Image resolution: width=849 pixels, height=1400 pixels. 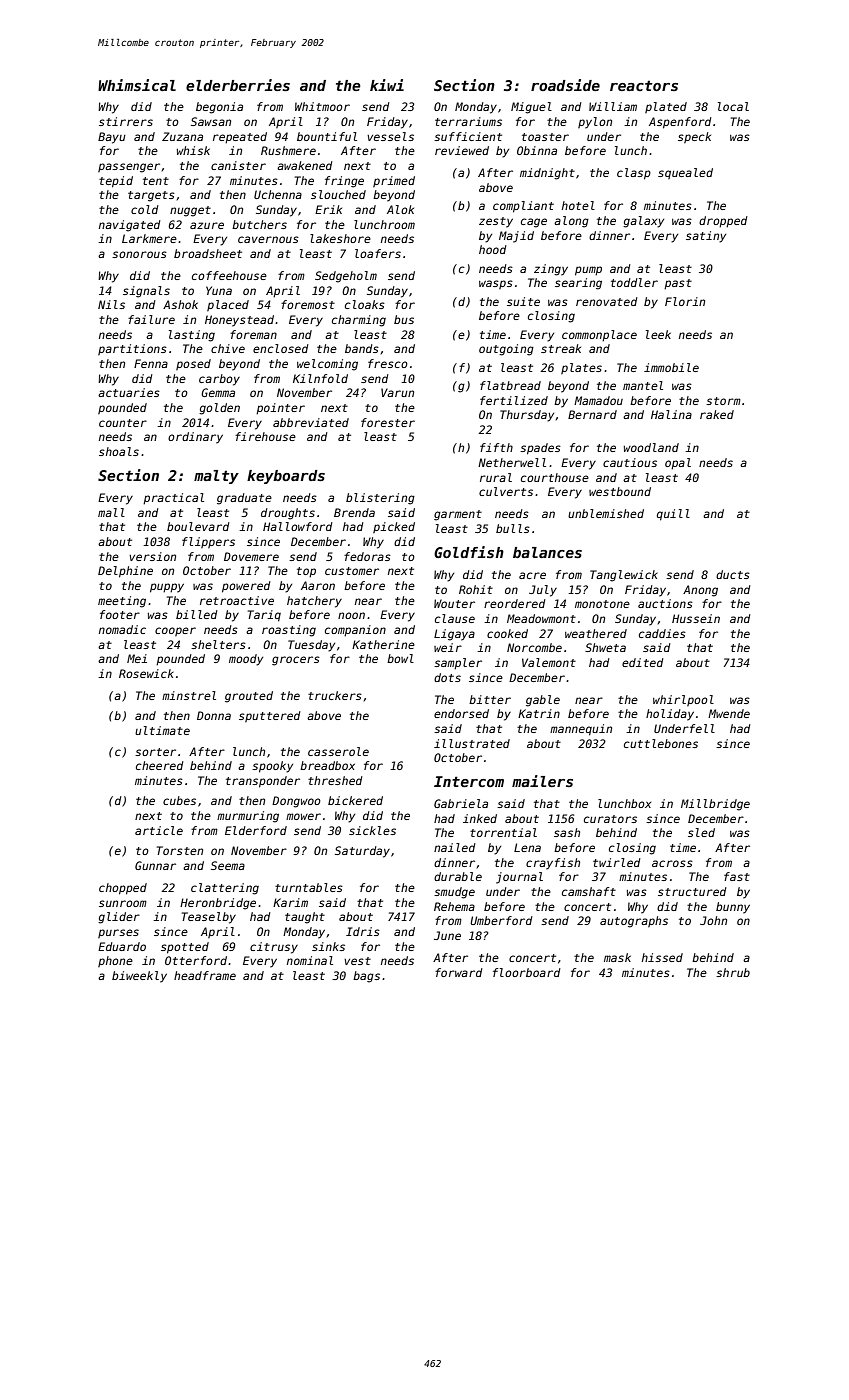 What do you see at coordinates (717, 414) in the screenshot?
I see `raked` at bounding box center [717, 414].
